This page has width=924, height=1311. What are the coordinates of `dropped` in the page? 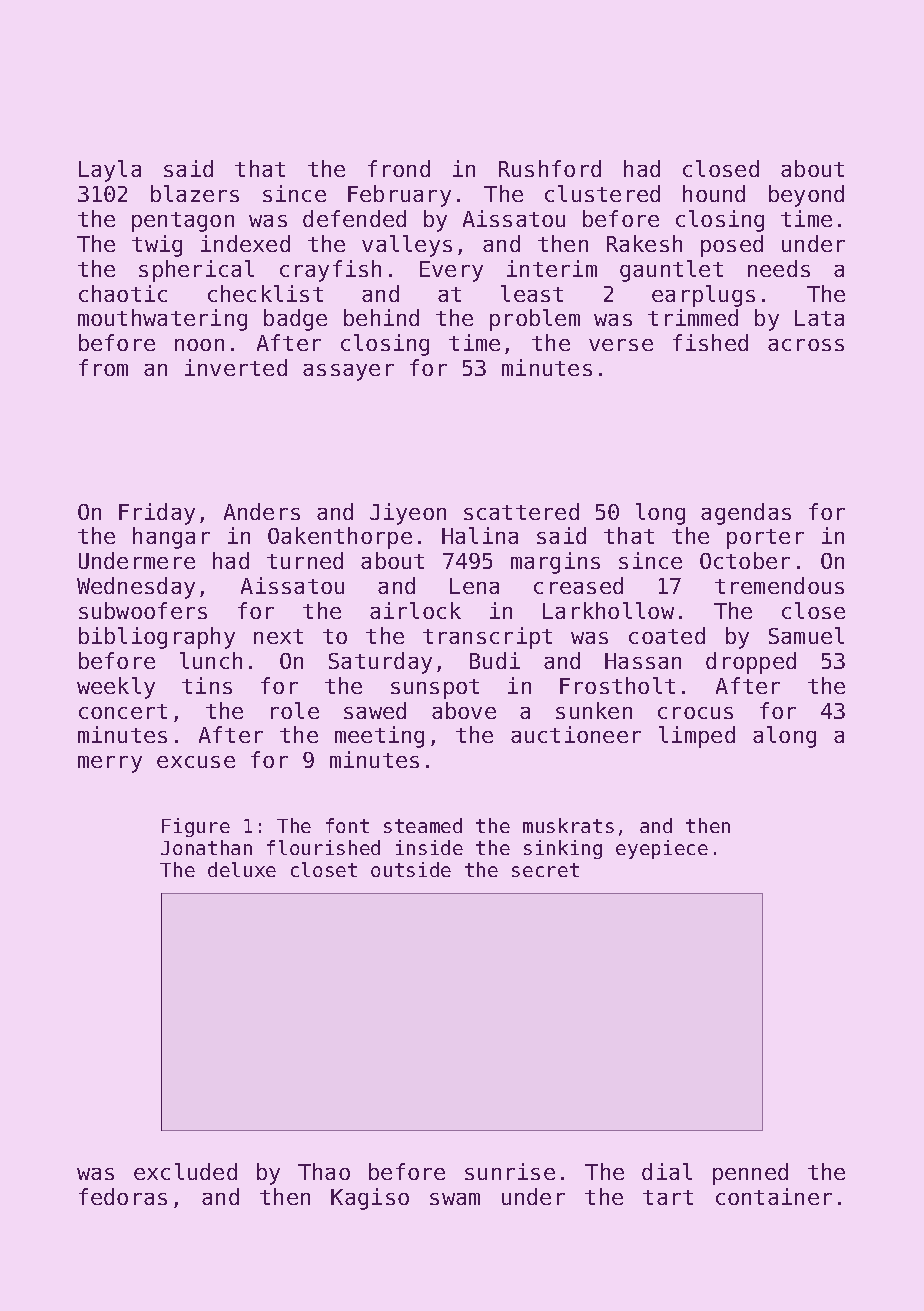 It's located at (751, 663).
